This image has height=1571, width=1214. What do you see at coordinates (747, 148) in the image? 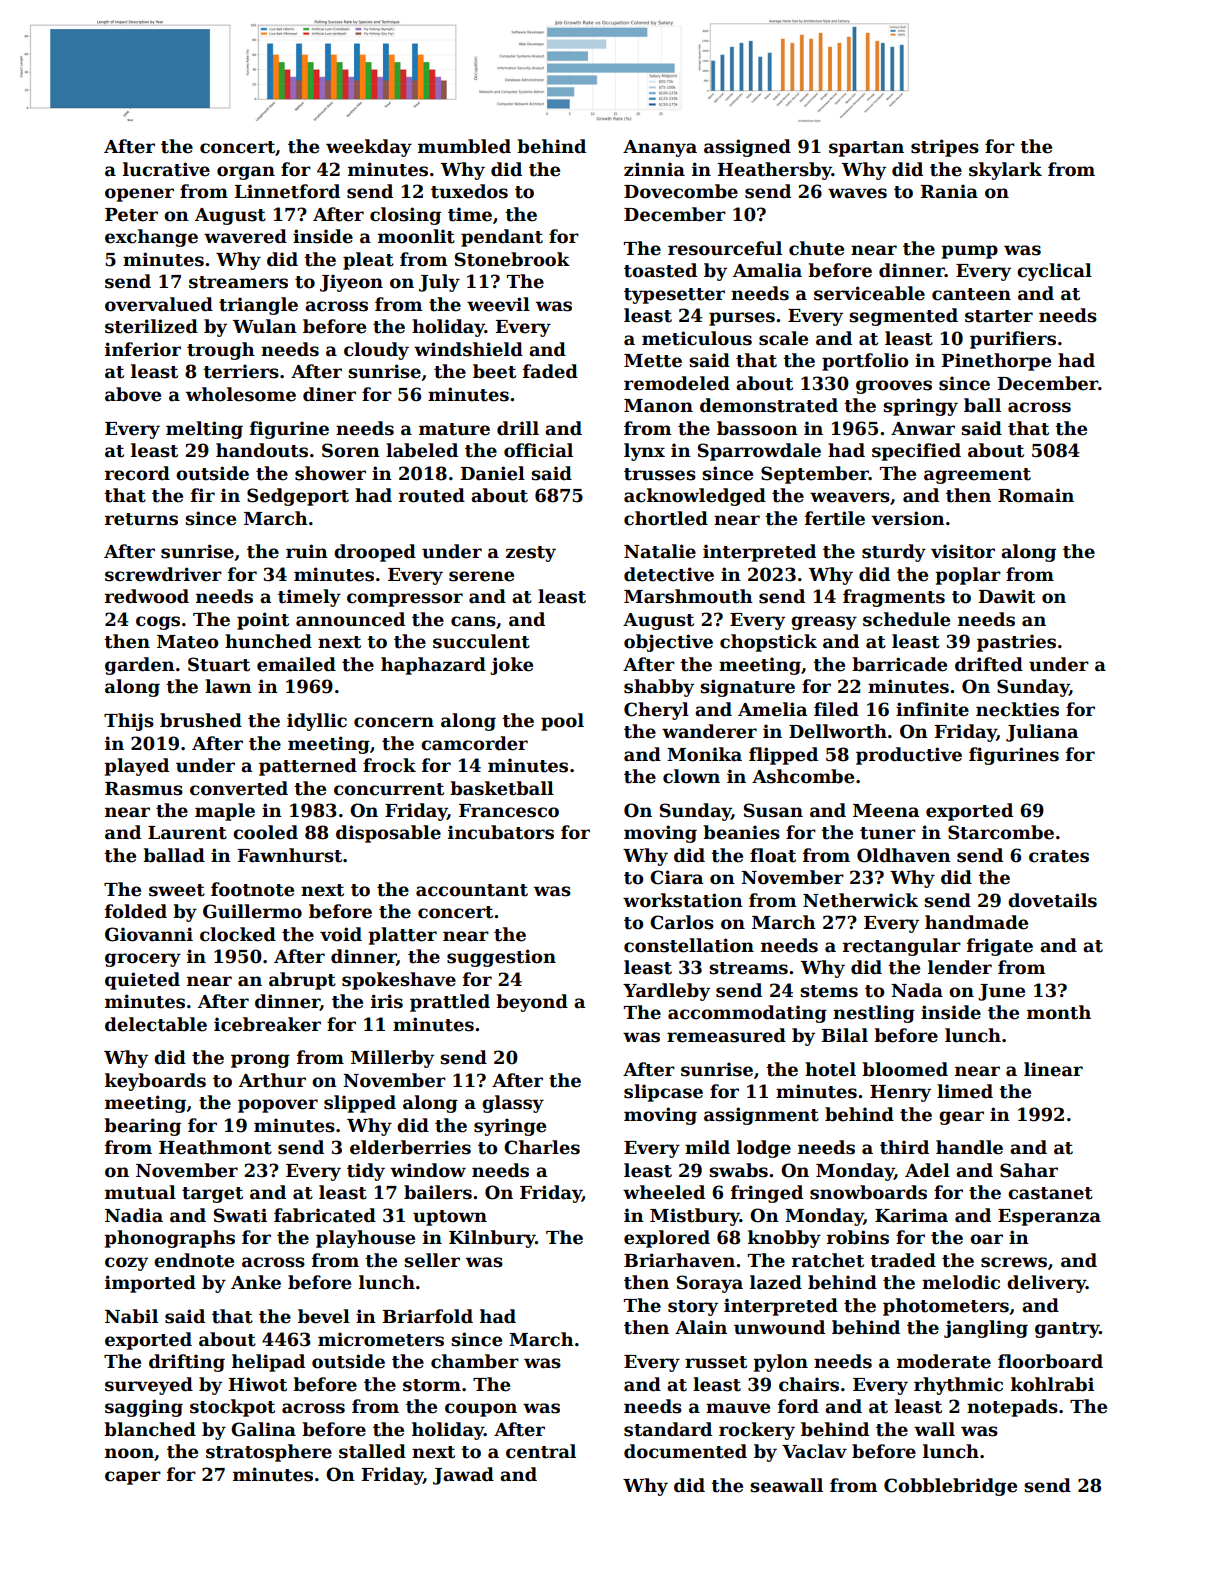
I see `assigned` at bounding box center [747, 148].
